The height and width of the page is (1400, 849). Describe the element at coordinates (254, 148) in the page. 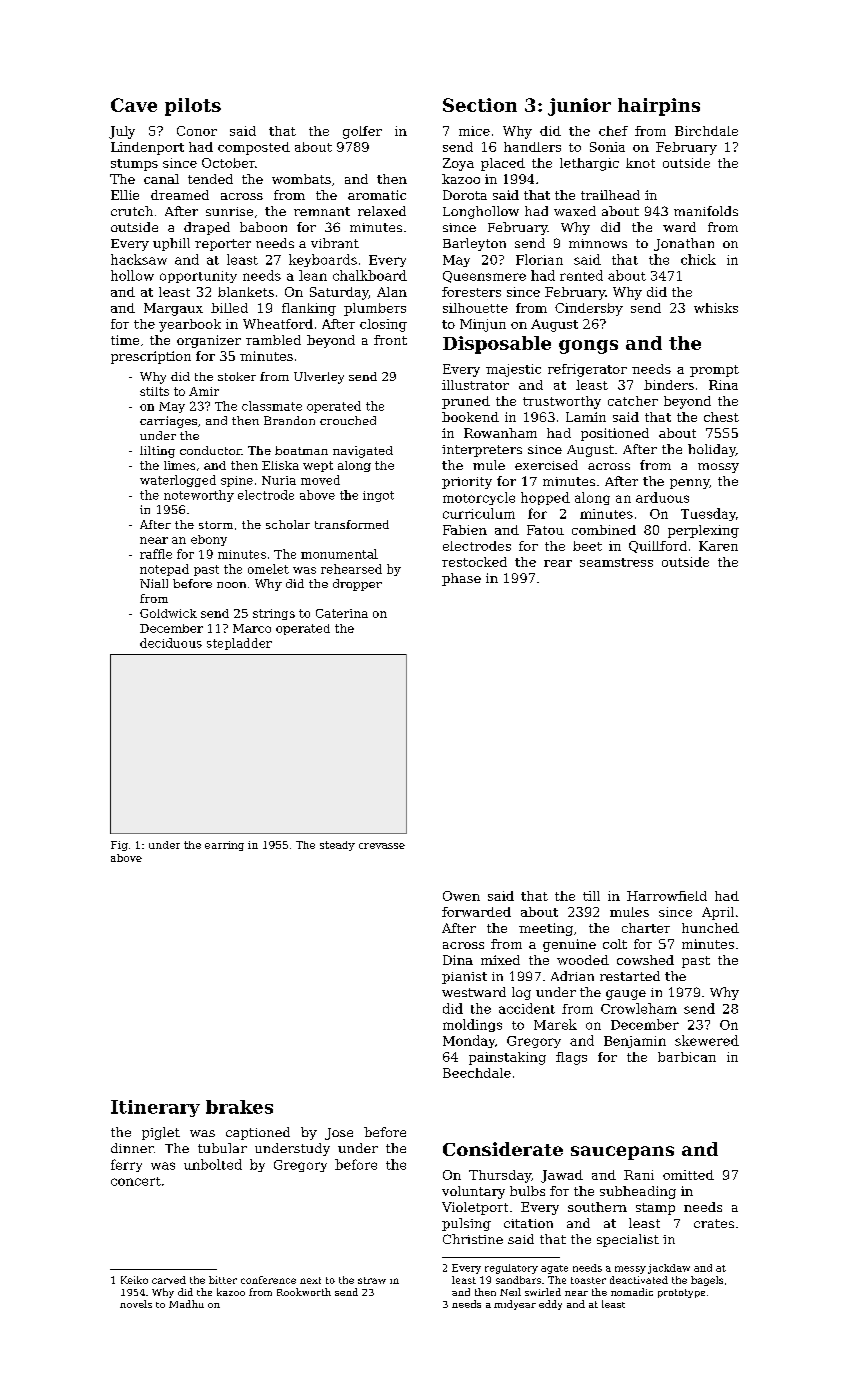

I see `composted` at that location.
